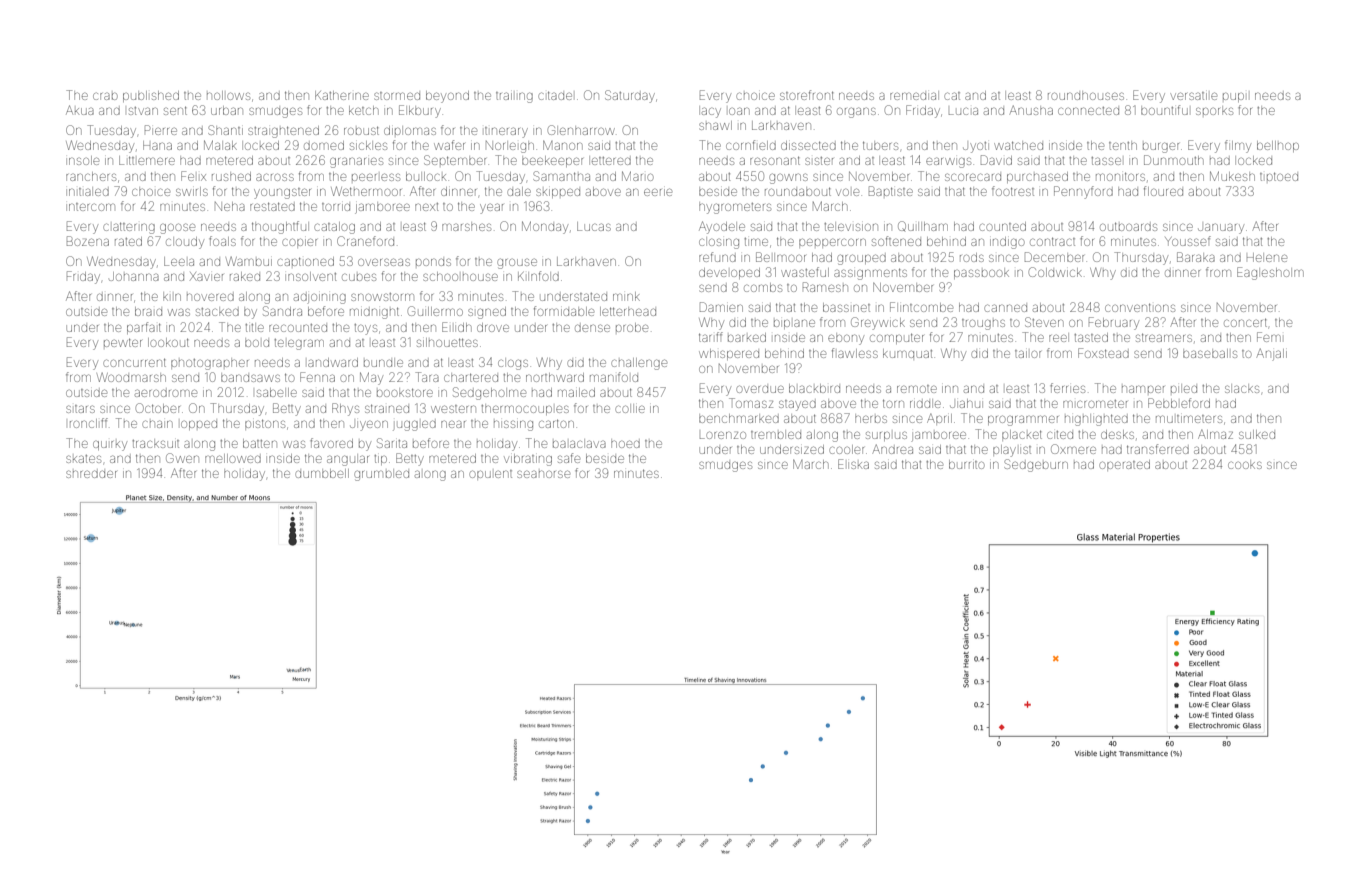 Image resolution: width=1372 pixels, height=887 pixels. I want to click on shredder, so click(91, 474).
